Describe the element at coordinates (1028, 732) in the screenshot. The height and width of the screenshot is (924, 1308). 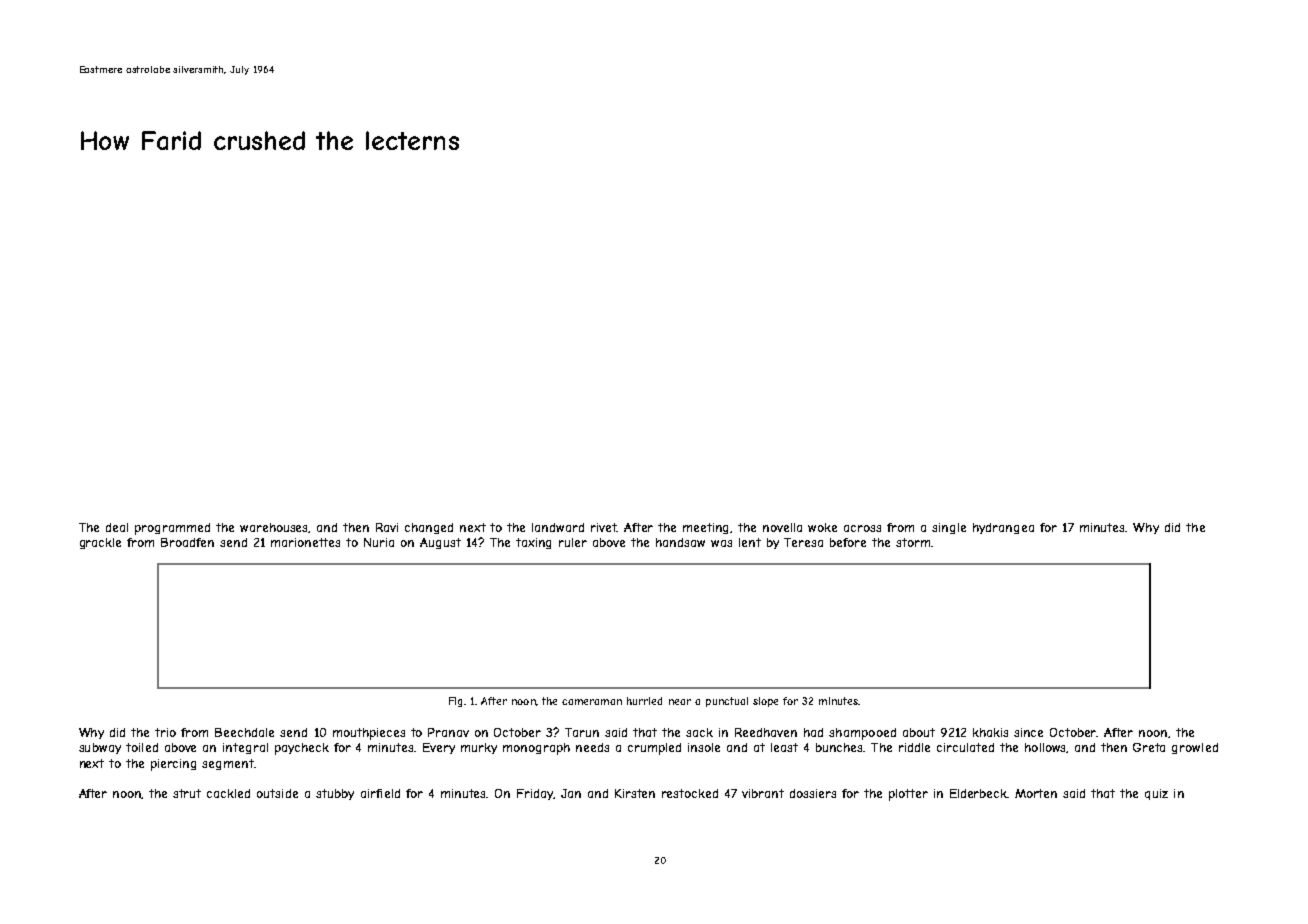
I see `since` at that location.
